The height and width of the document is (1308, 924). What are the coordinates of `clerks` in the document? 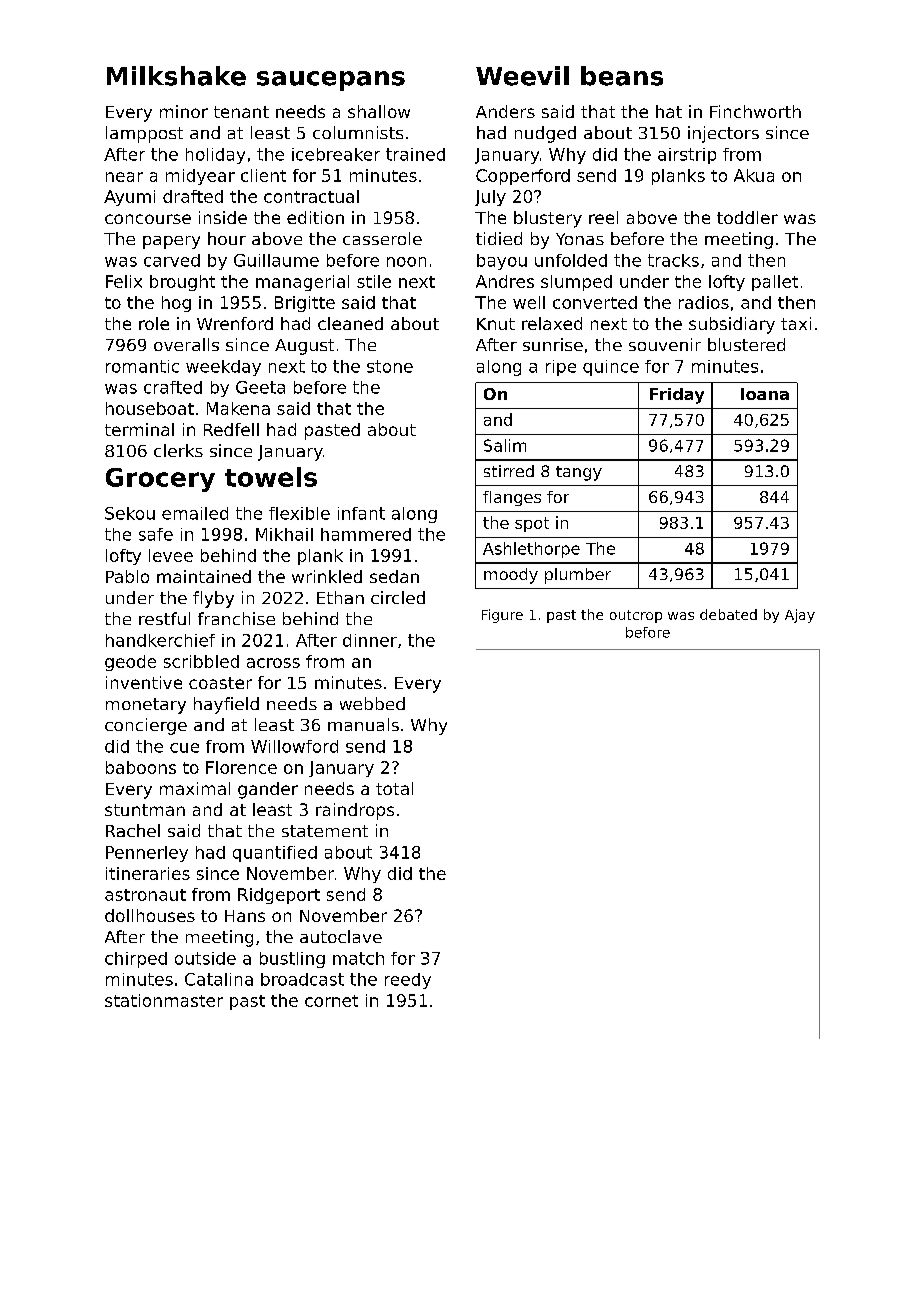 It's located at (178, 450).
